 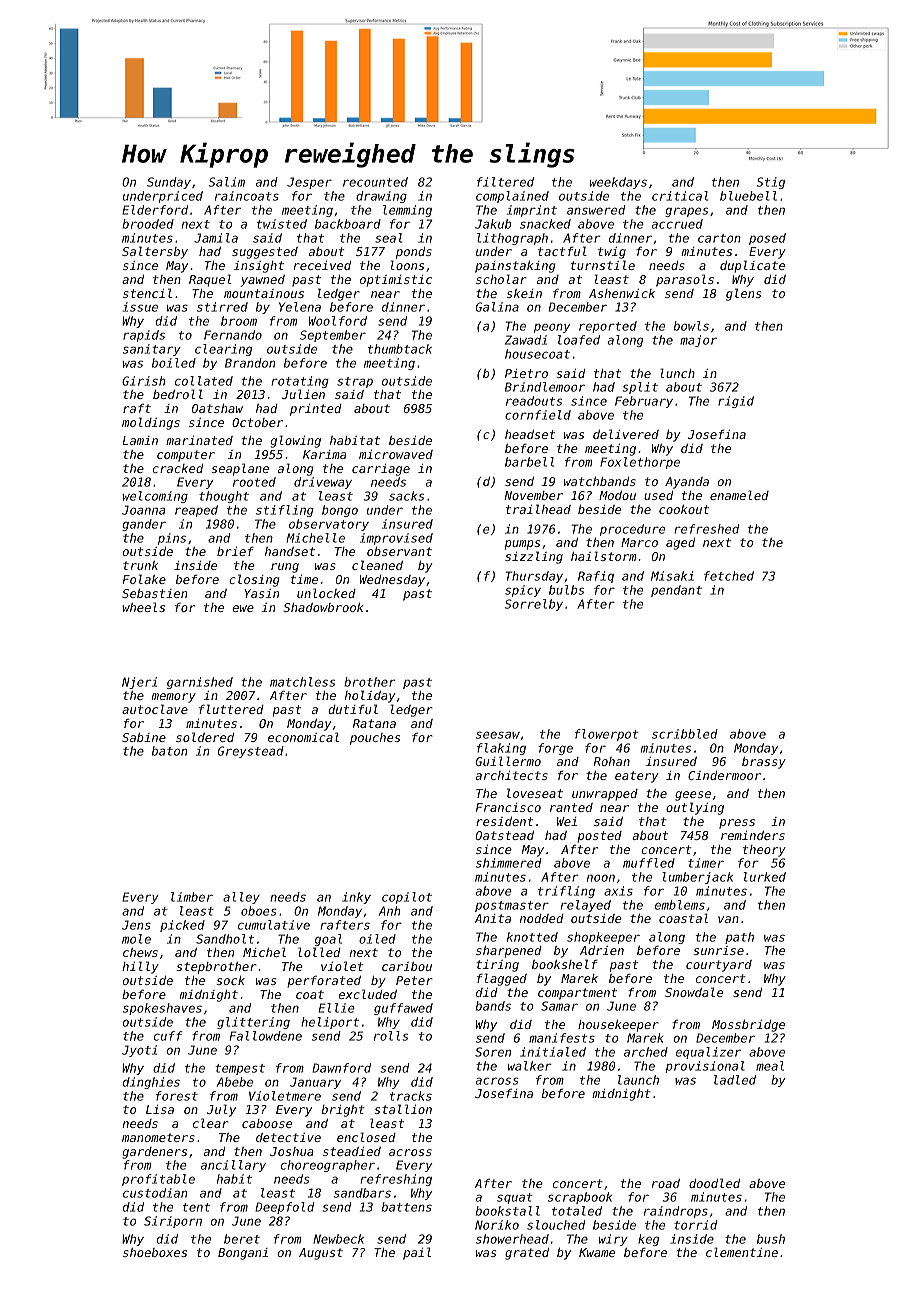 What do you see at coordinates (417, 1253) in the screenshot?
I see `pail` at bounding box center [417, 1253].
